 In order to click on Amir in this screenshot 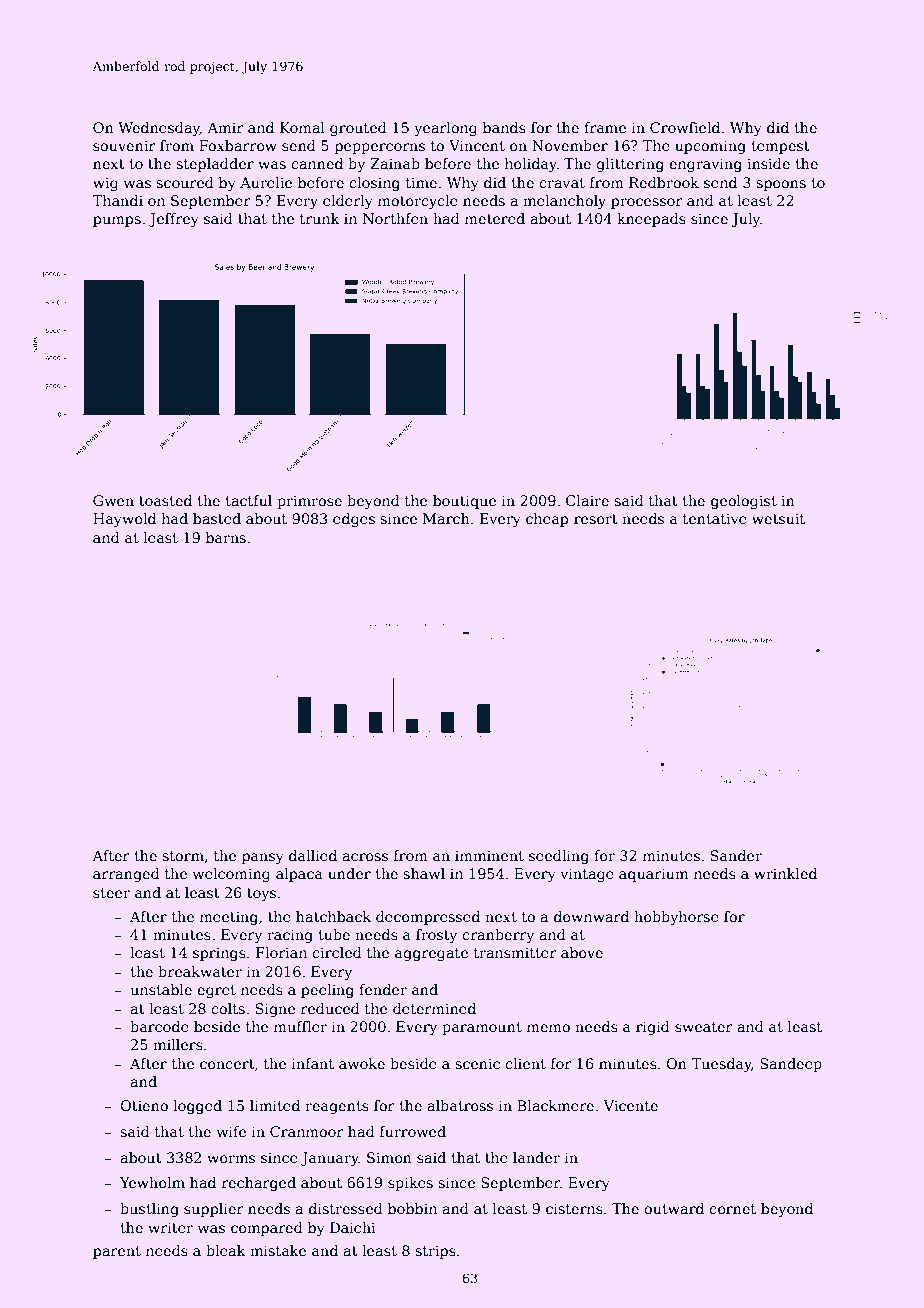, I will do `click(225, 127)`.
